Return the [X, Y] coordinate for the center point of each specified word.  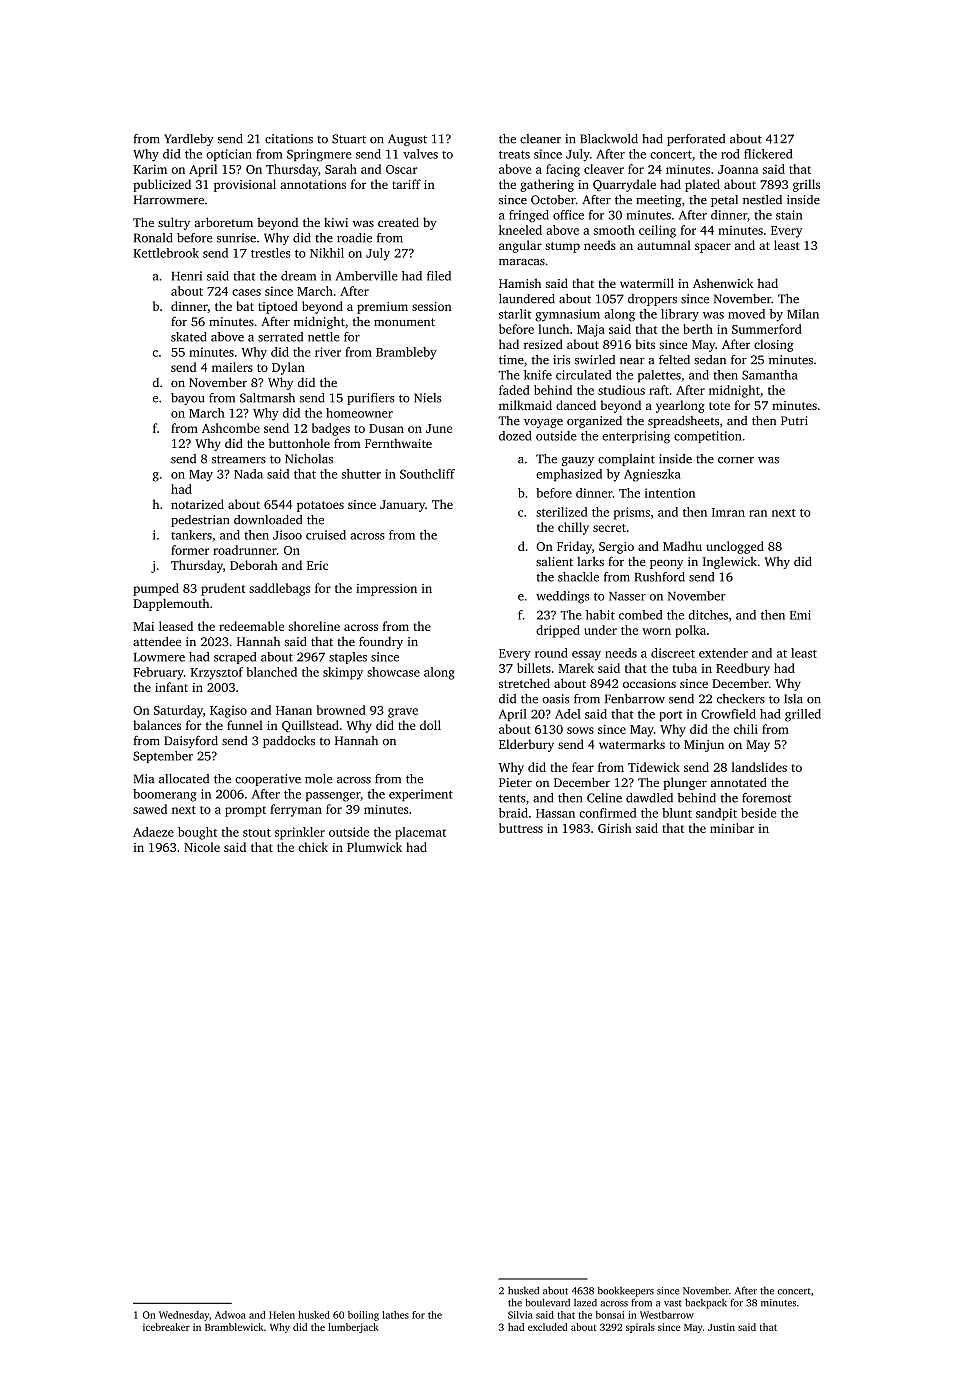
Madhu [682, 546]
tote [719, 406]
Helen [282, 1315]
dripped [558, 631]
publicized [162, 185]
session [432, 306]
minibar [732, 828]
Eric [317, 565]
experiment [421, 795]
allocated [184, 779]
